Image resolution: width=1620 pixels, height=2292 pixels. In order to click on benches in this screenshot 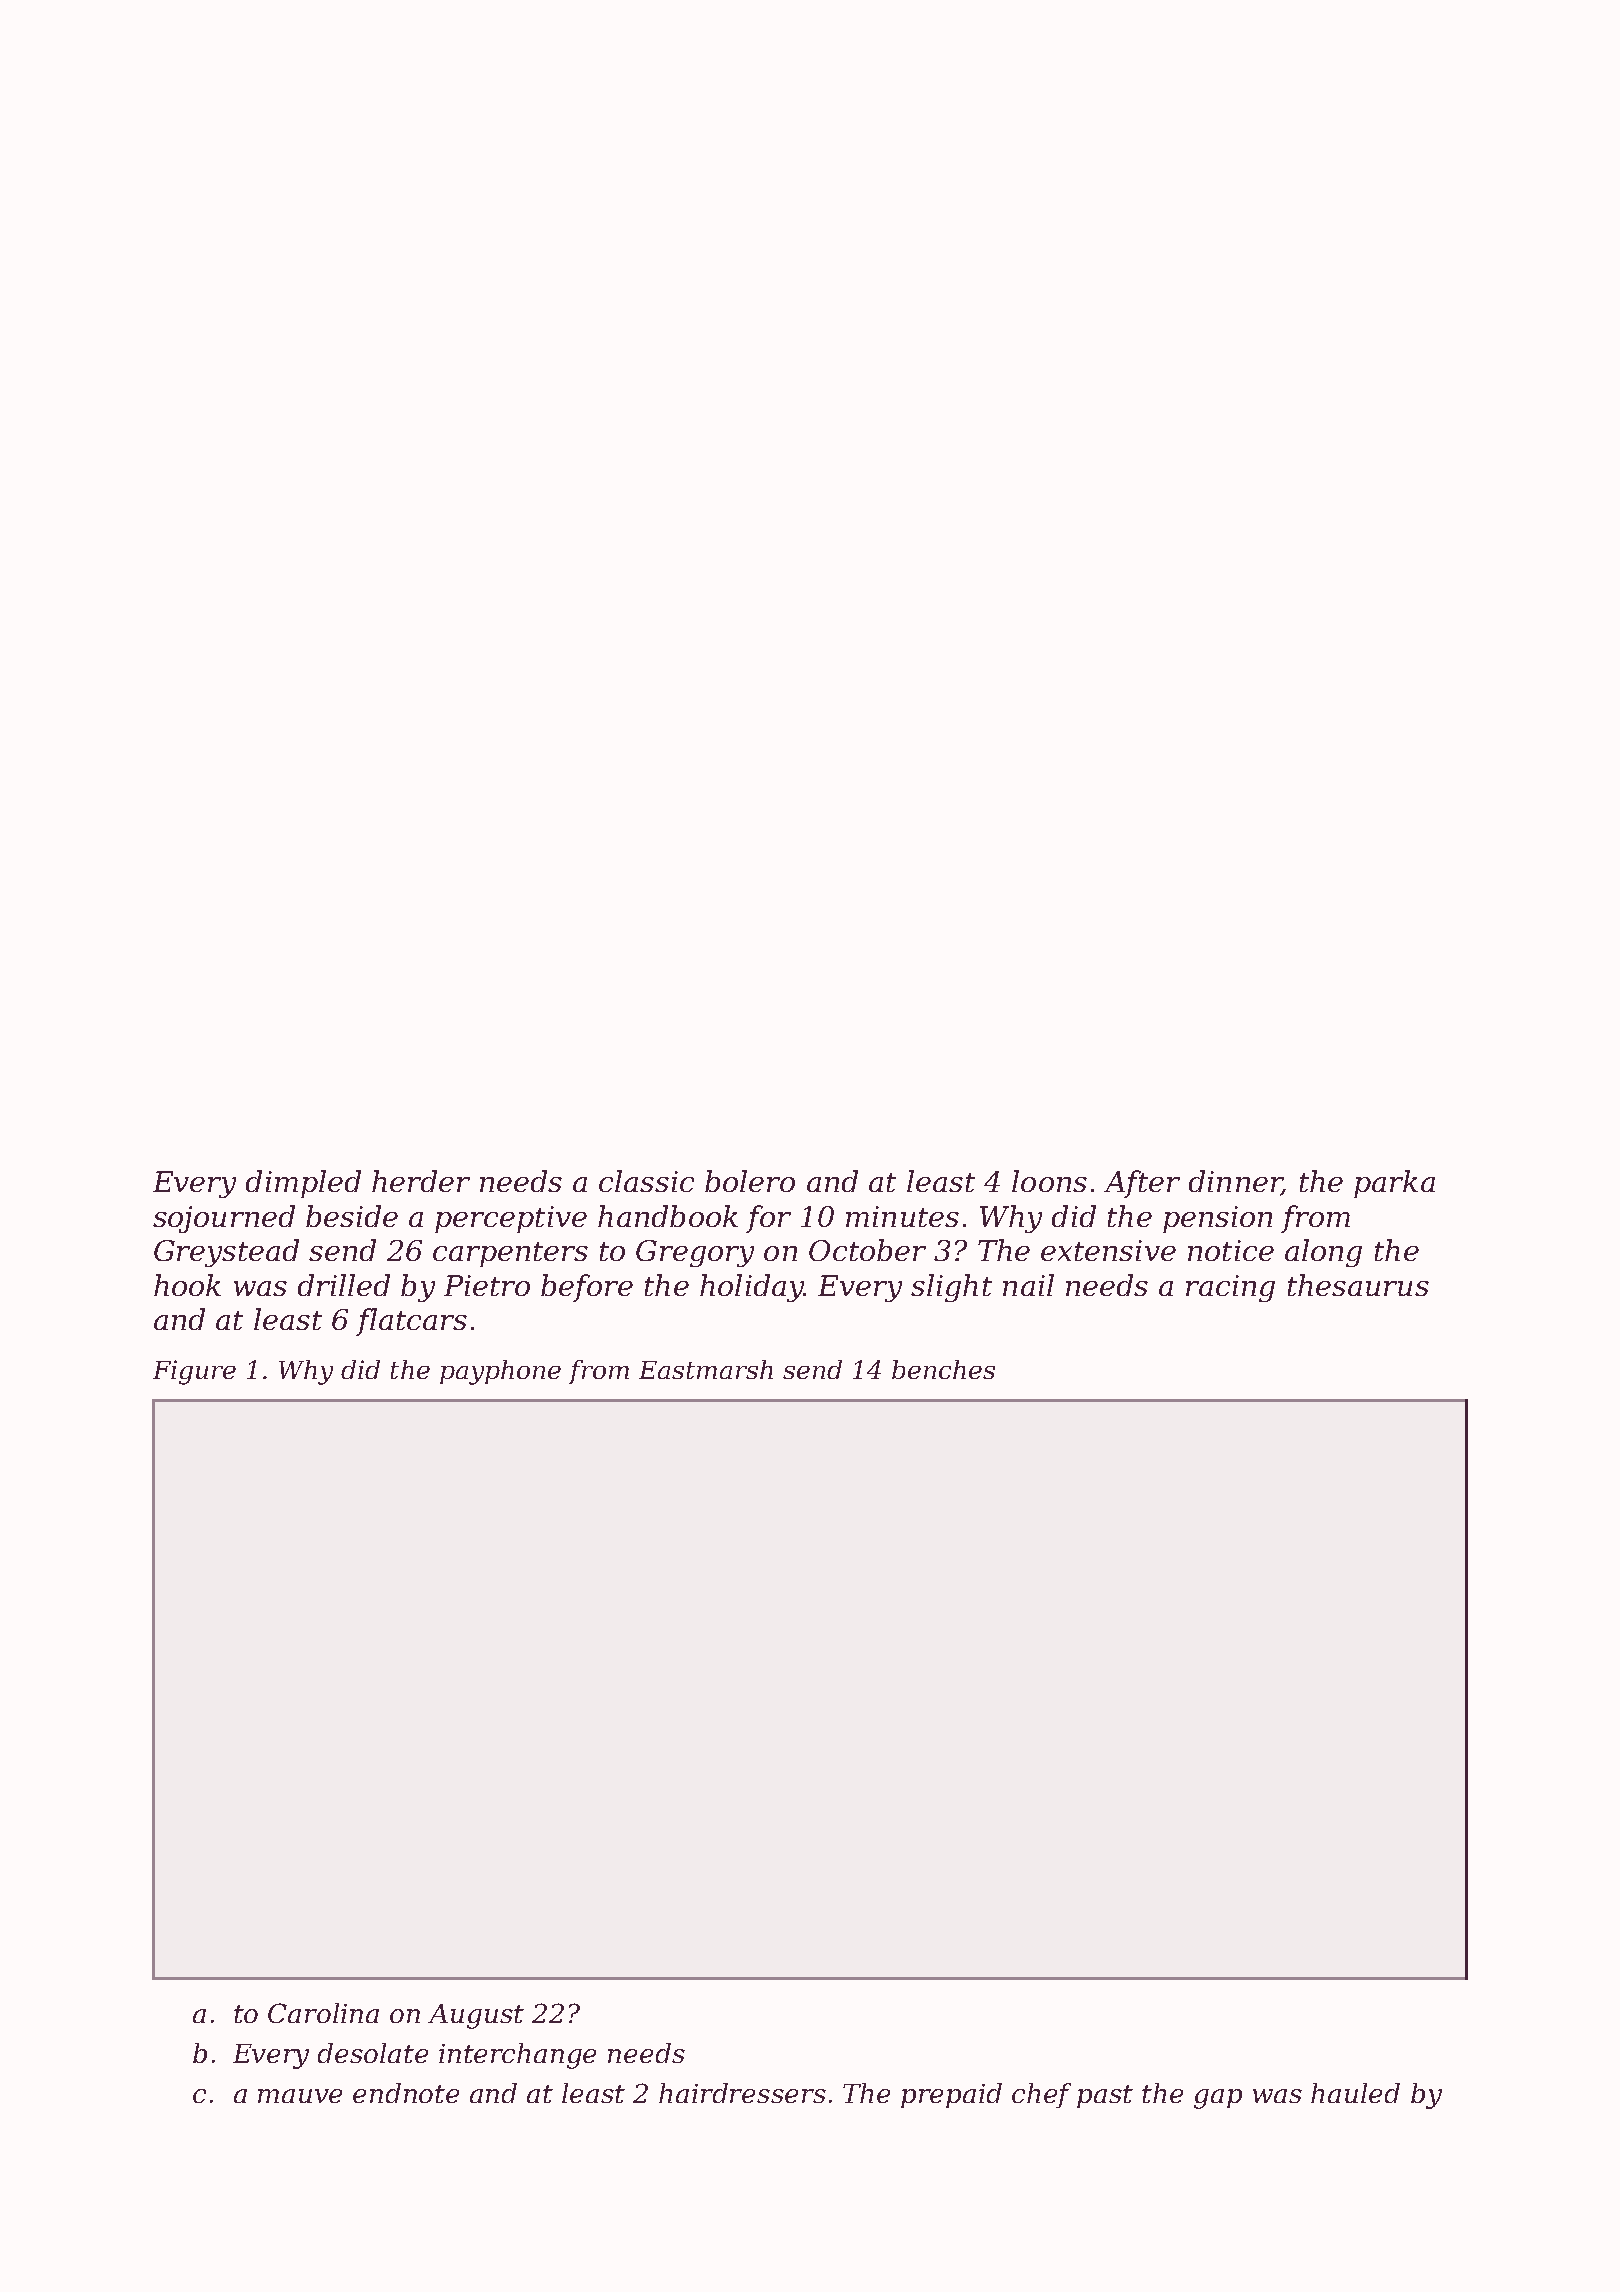, I will do `click(943, 1369)`.
